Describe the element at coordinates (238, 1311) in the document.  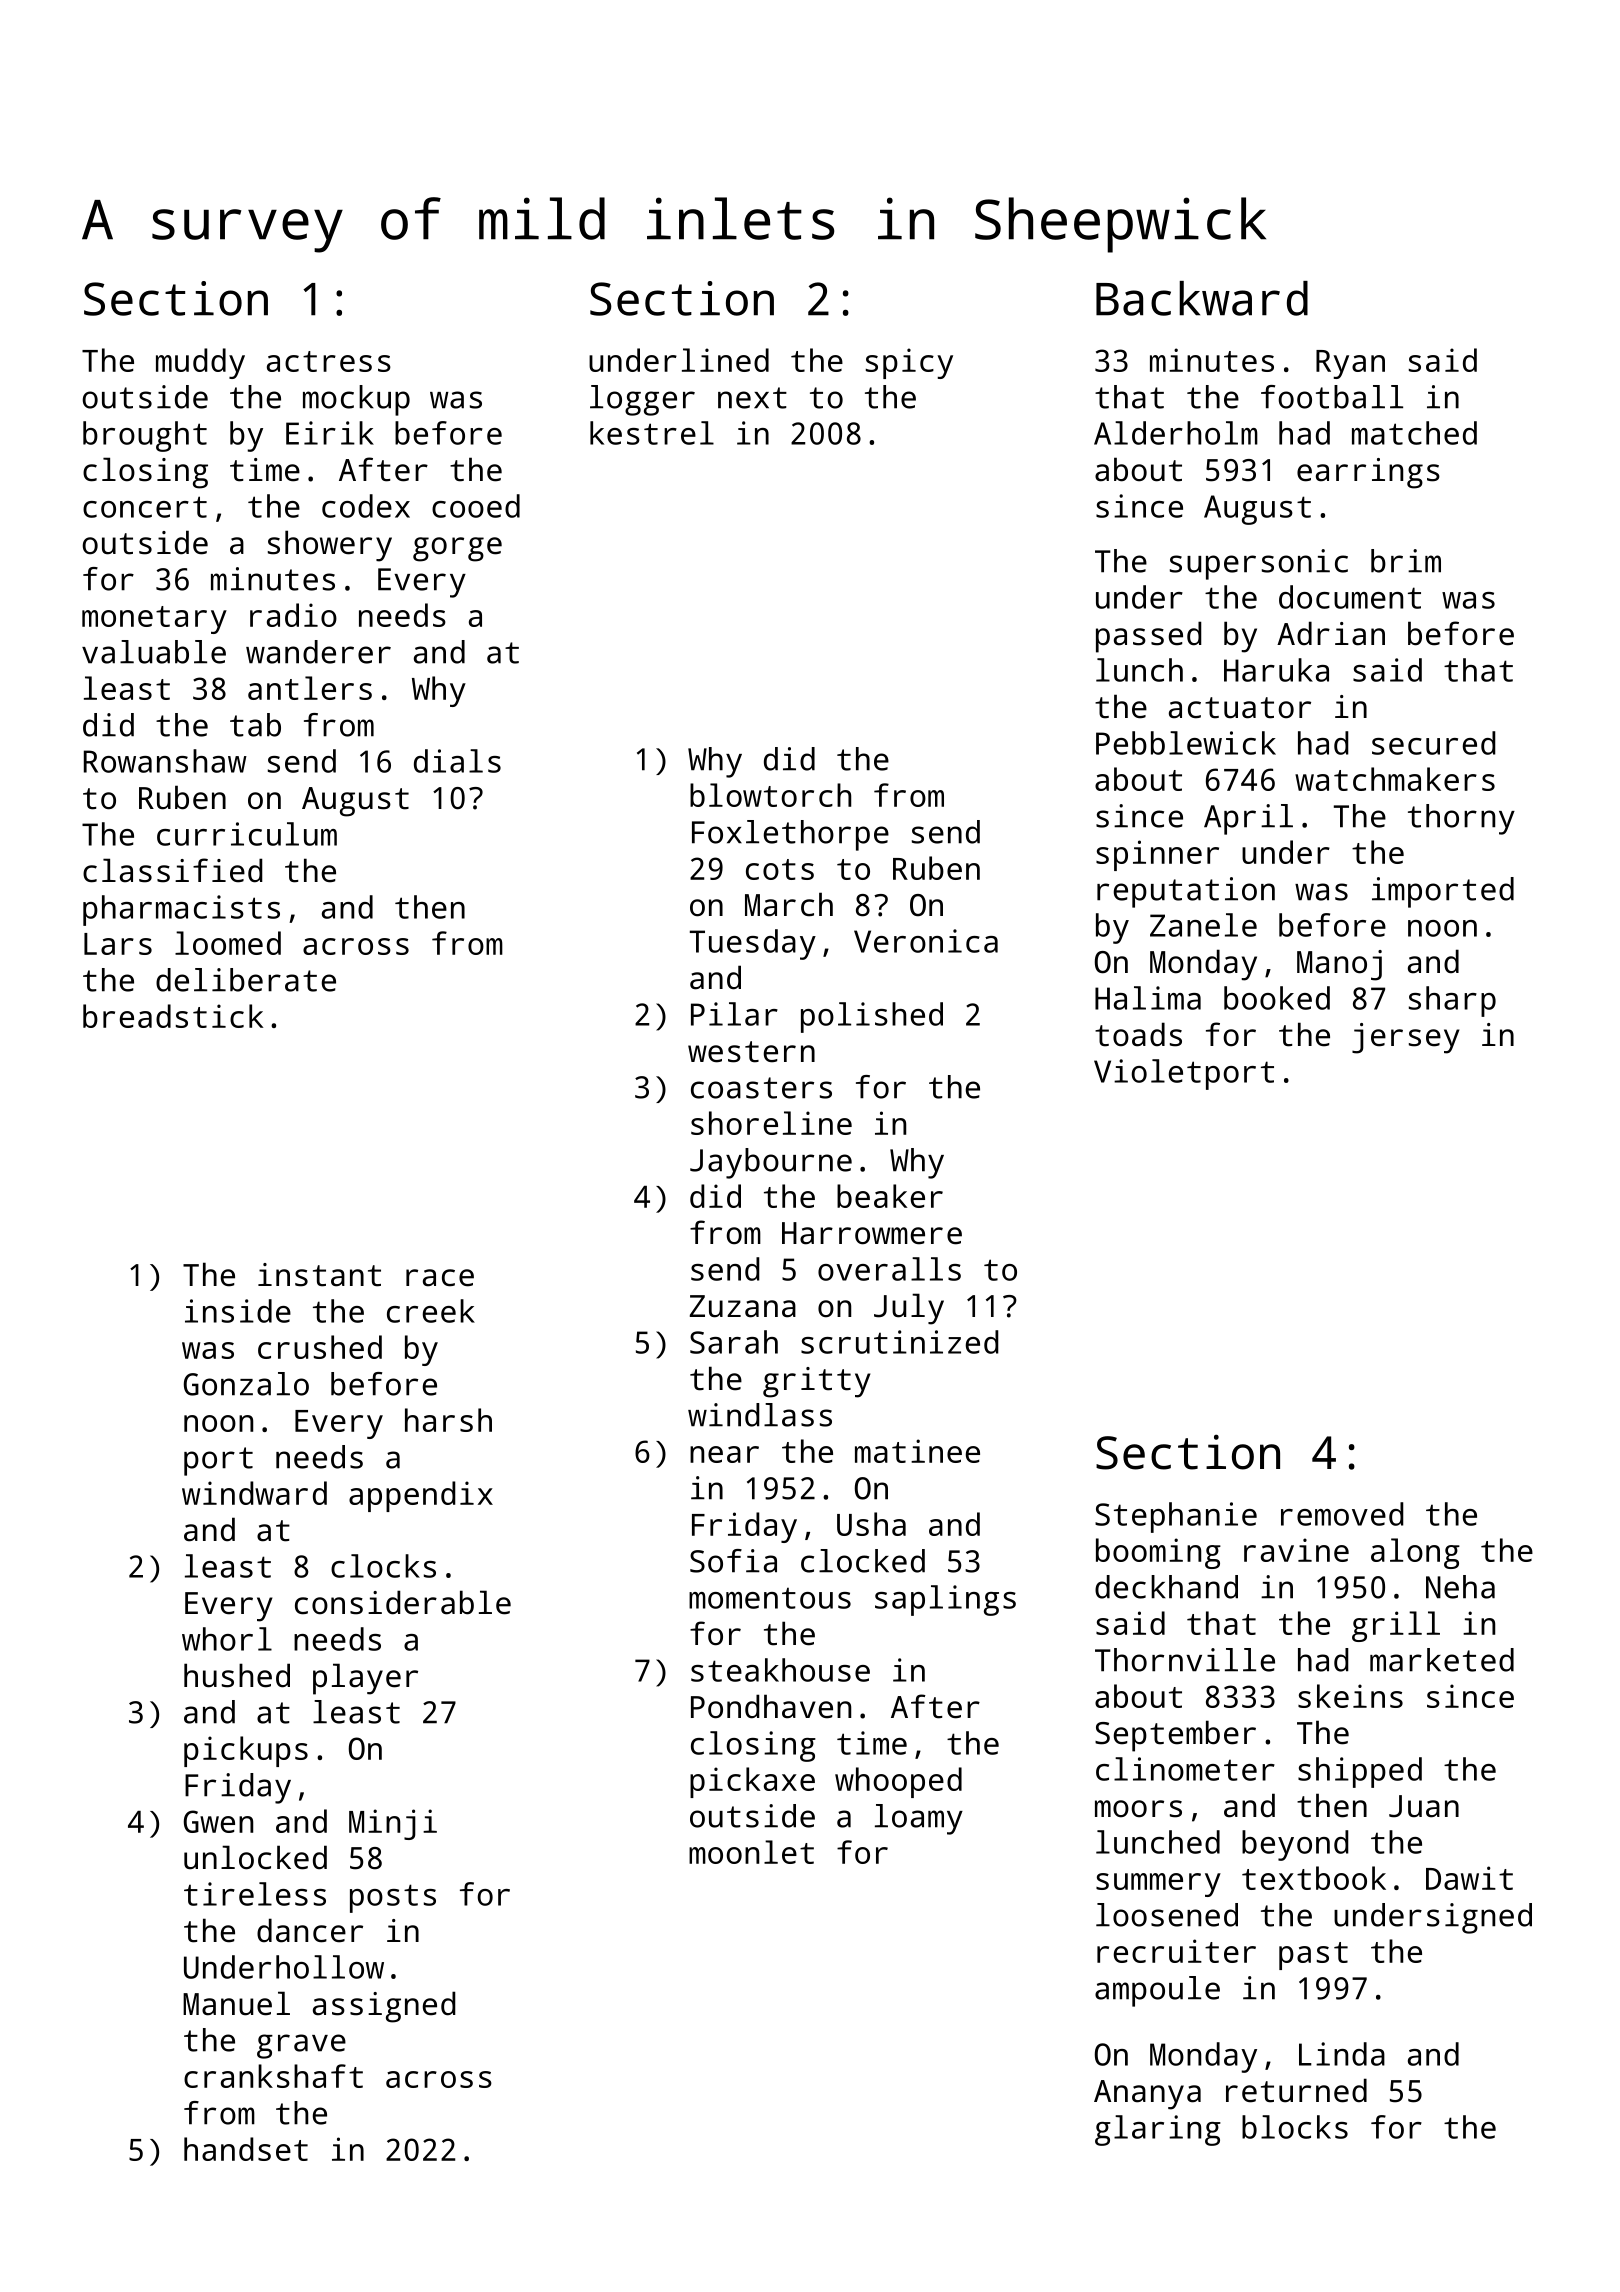
I see `inside` at that location.
